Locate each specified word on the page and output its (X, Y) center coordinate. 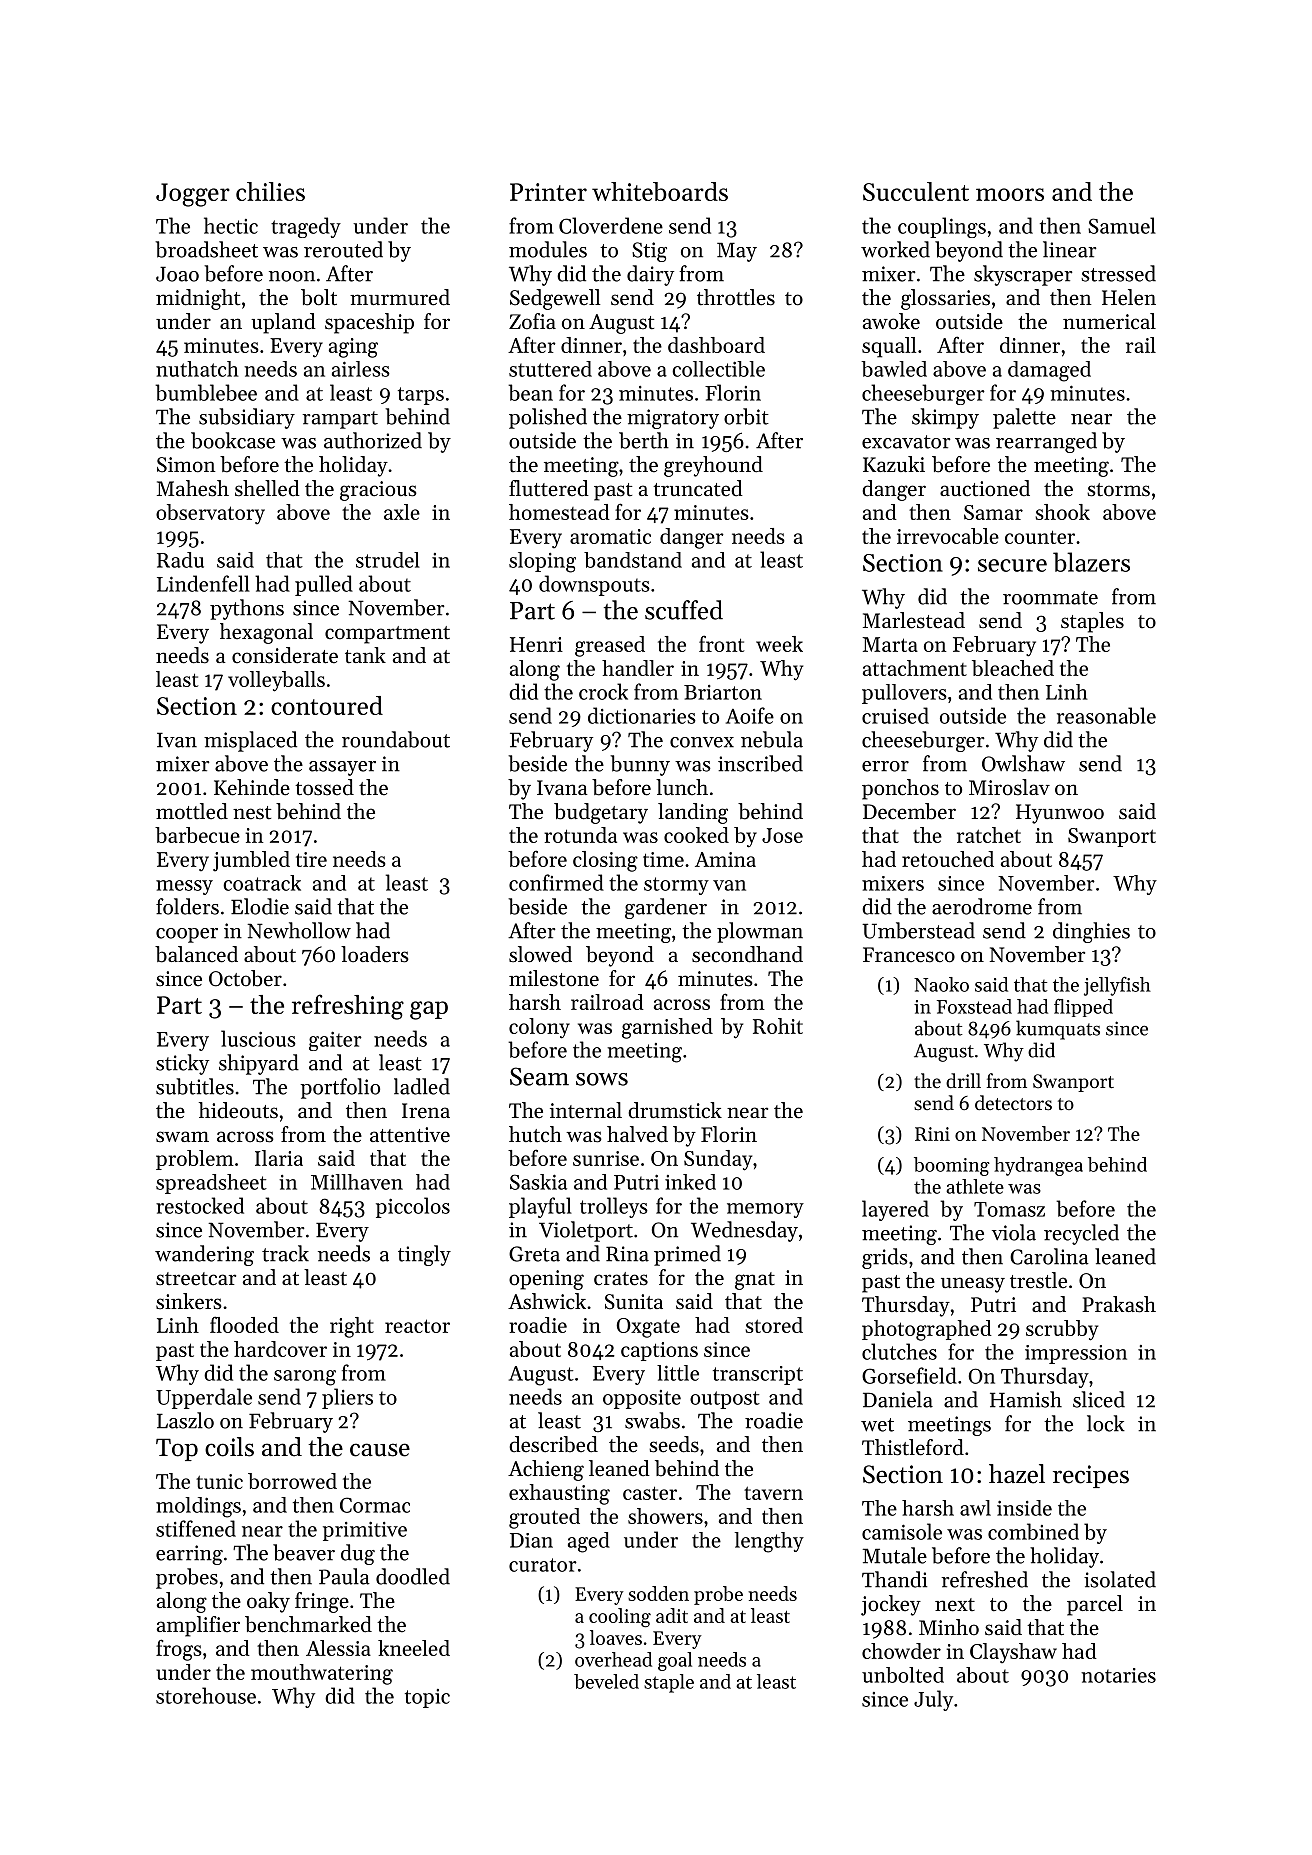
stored (774, 1325)
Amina (725, 859)
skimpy (945, 418)
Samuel (1122, 225)
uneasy (973, 1285)
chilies (270, 191)
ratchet (989, 835)
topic (427, 1698)
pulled (324, 585)
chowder (901, 1651)
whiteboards (660, 191)
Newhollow (299, 930)
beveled (606, 1681)
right (352, 1327)
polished (548, 418)
